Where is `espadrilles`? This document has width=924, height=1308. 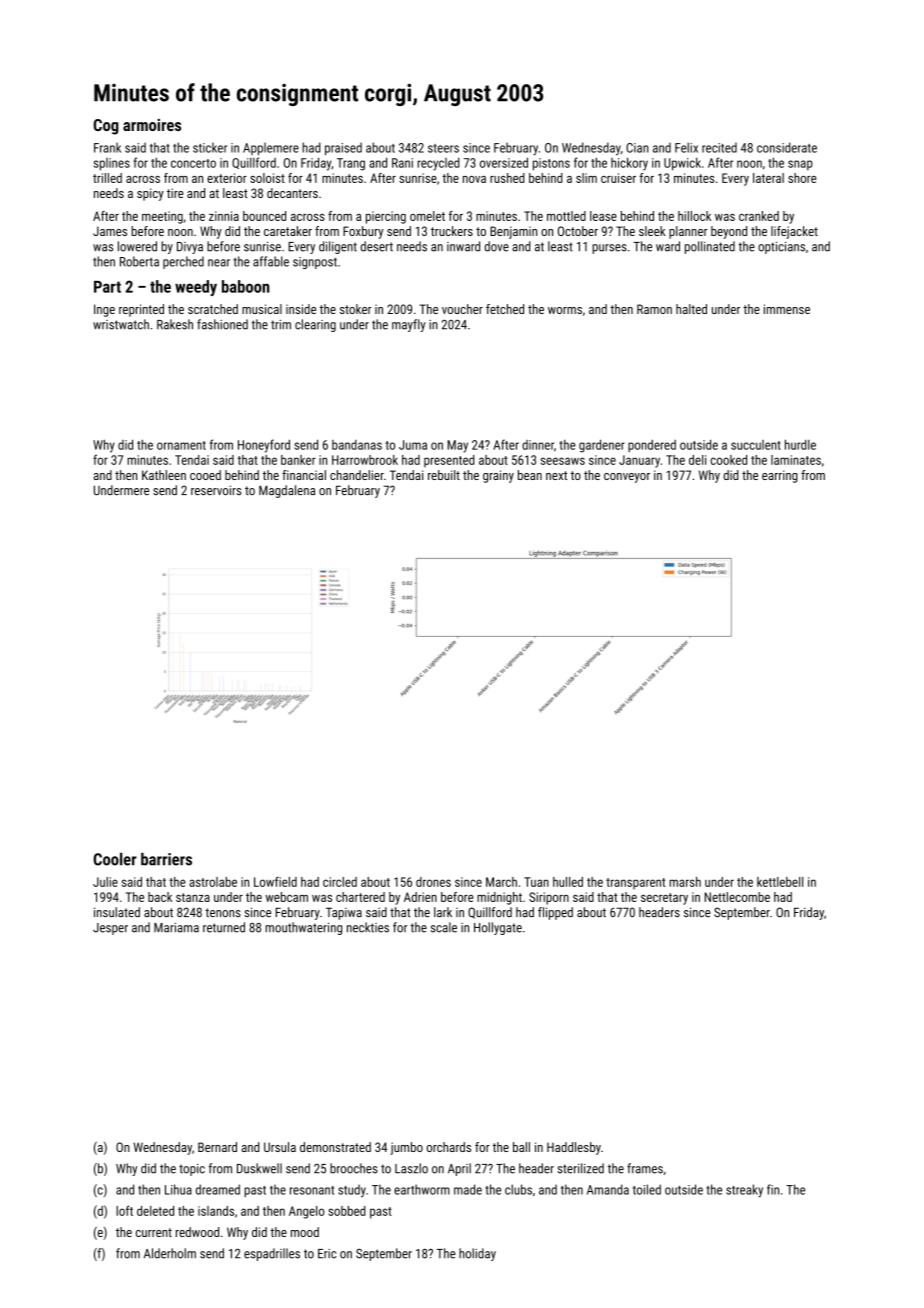 espadrilles is located at coordinates (272, 1254).
